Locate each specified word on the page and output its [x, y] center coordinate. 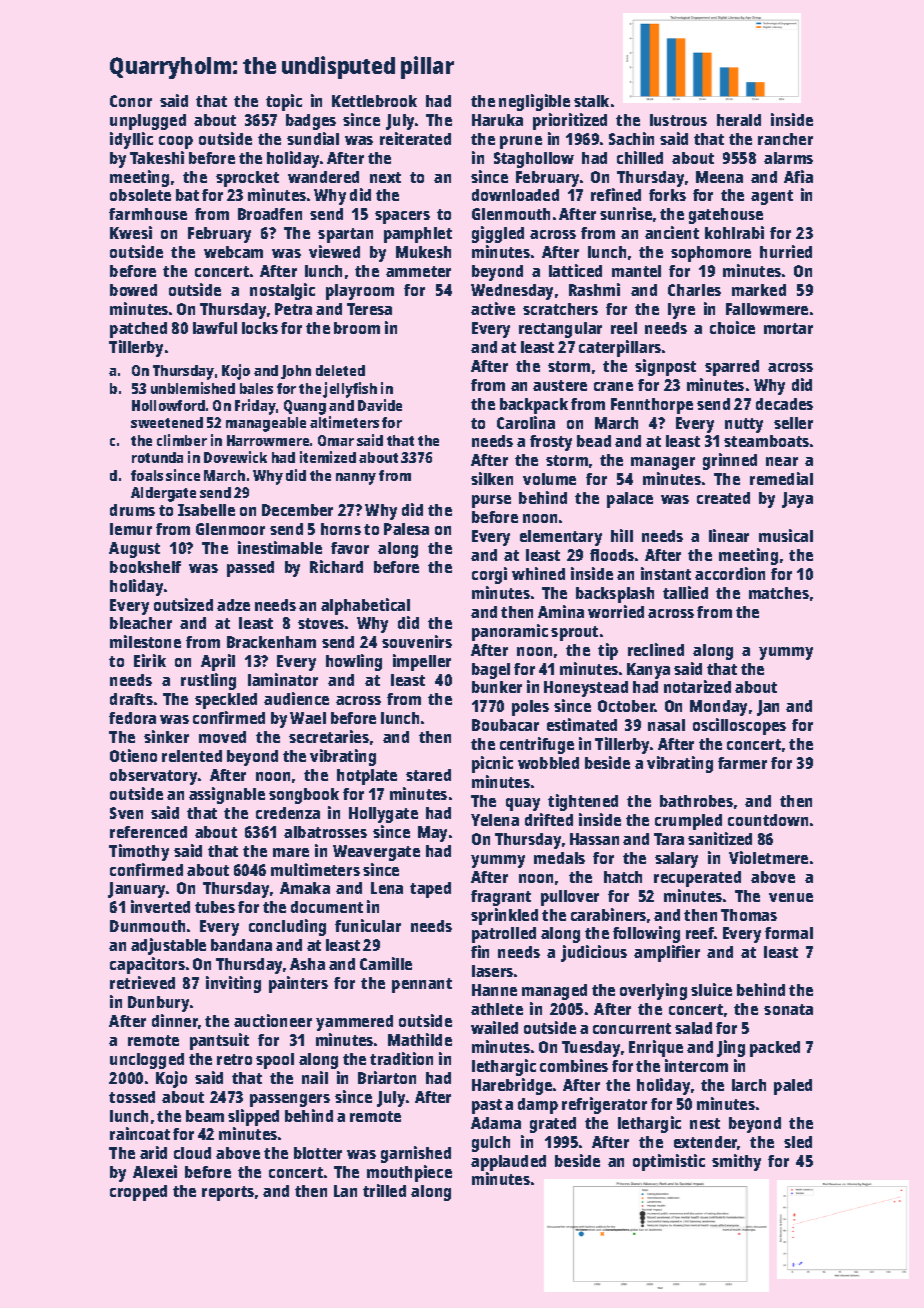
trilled [384, 1190]
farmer [742, 763]
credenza [288, 813]
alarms [788, 158]
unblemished [193, 388]
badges [311, 122]
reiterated [415, 138]
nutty [744, 425]
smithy [736, 1162]
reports [228, 1193]
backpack [534, 406]
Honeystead [586, 689]
